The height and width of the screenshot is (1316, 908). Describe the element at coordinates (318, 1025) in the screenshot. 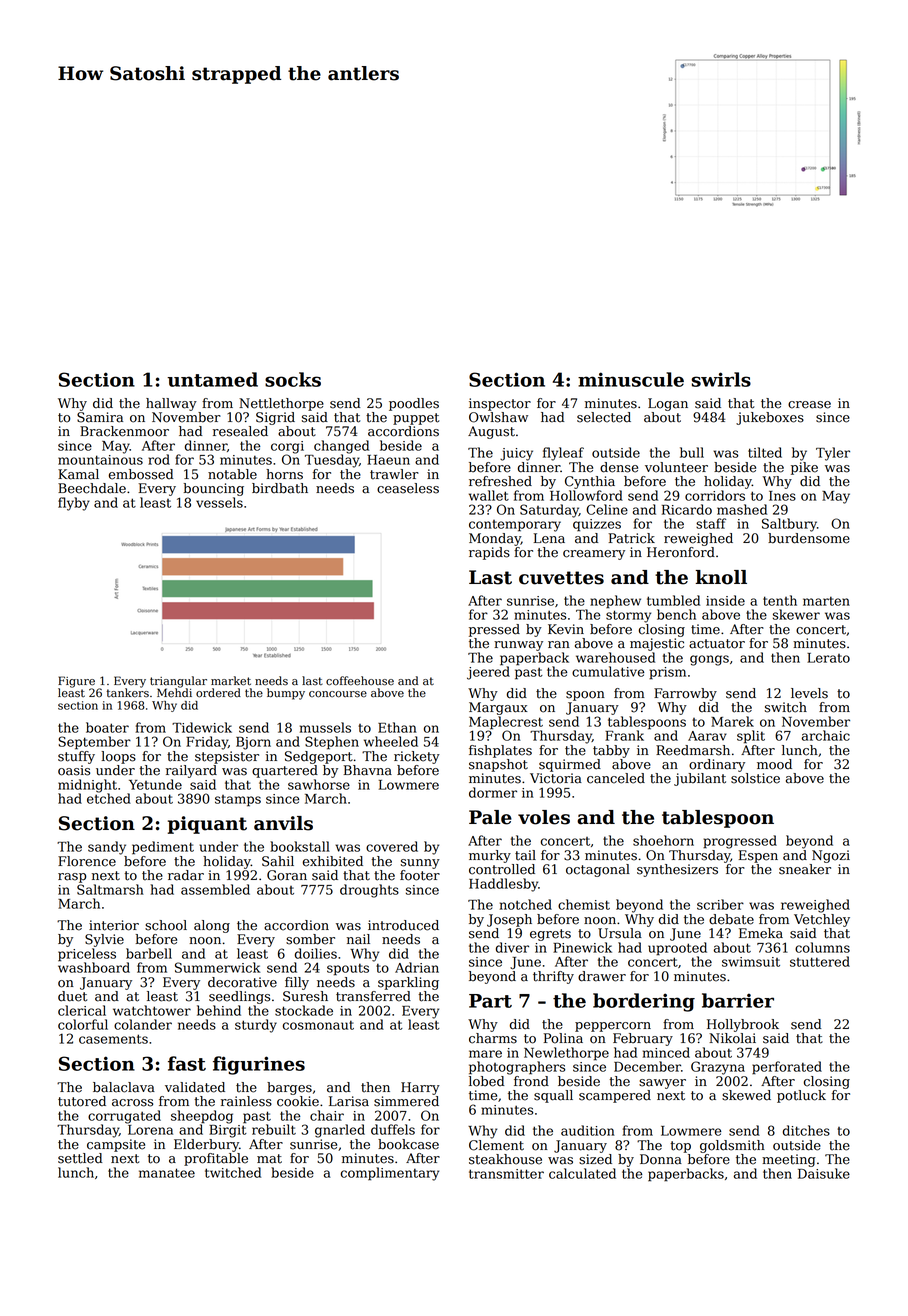

I see `cosmonaut` at that location.
